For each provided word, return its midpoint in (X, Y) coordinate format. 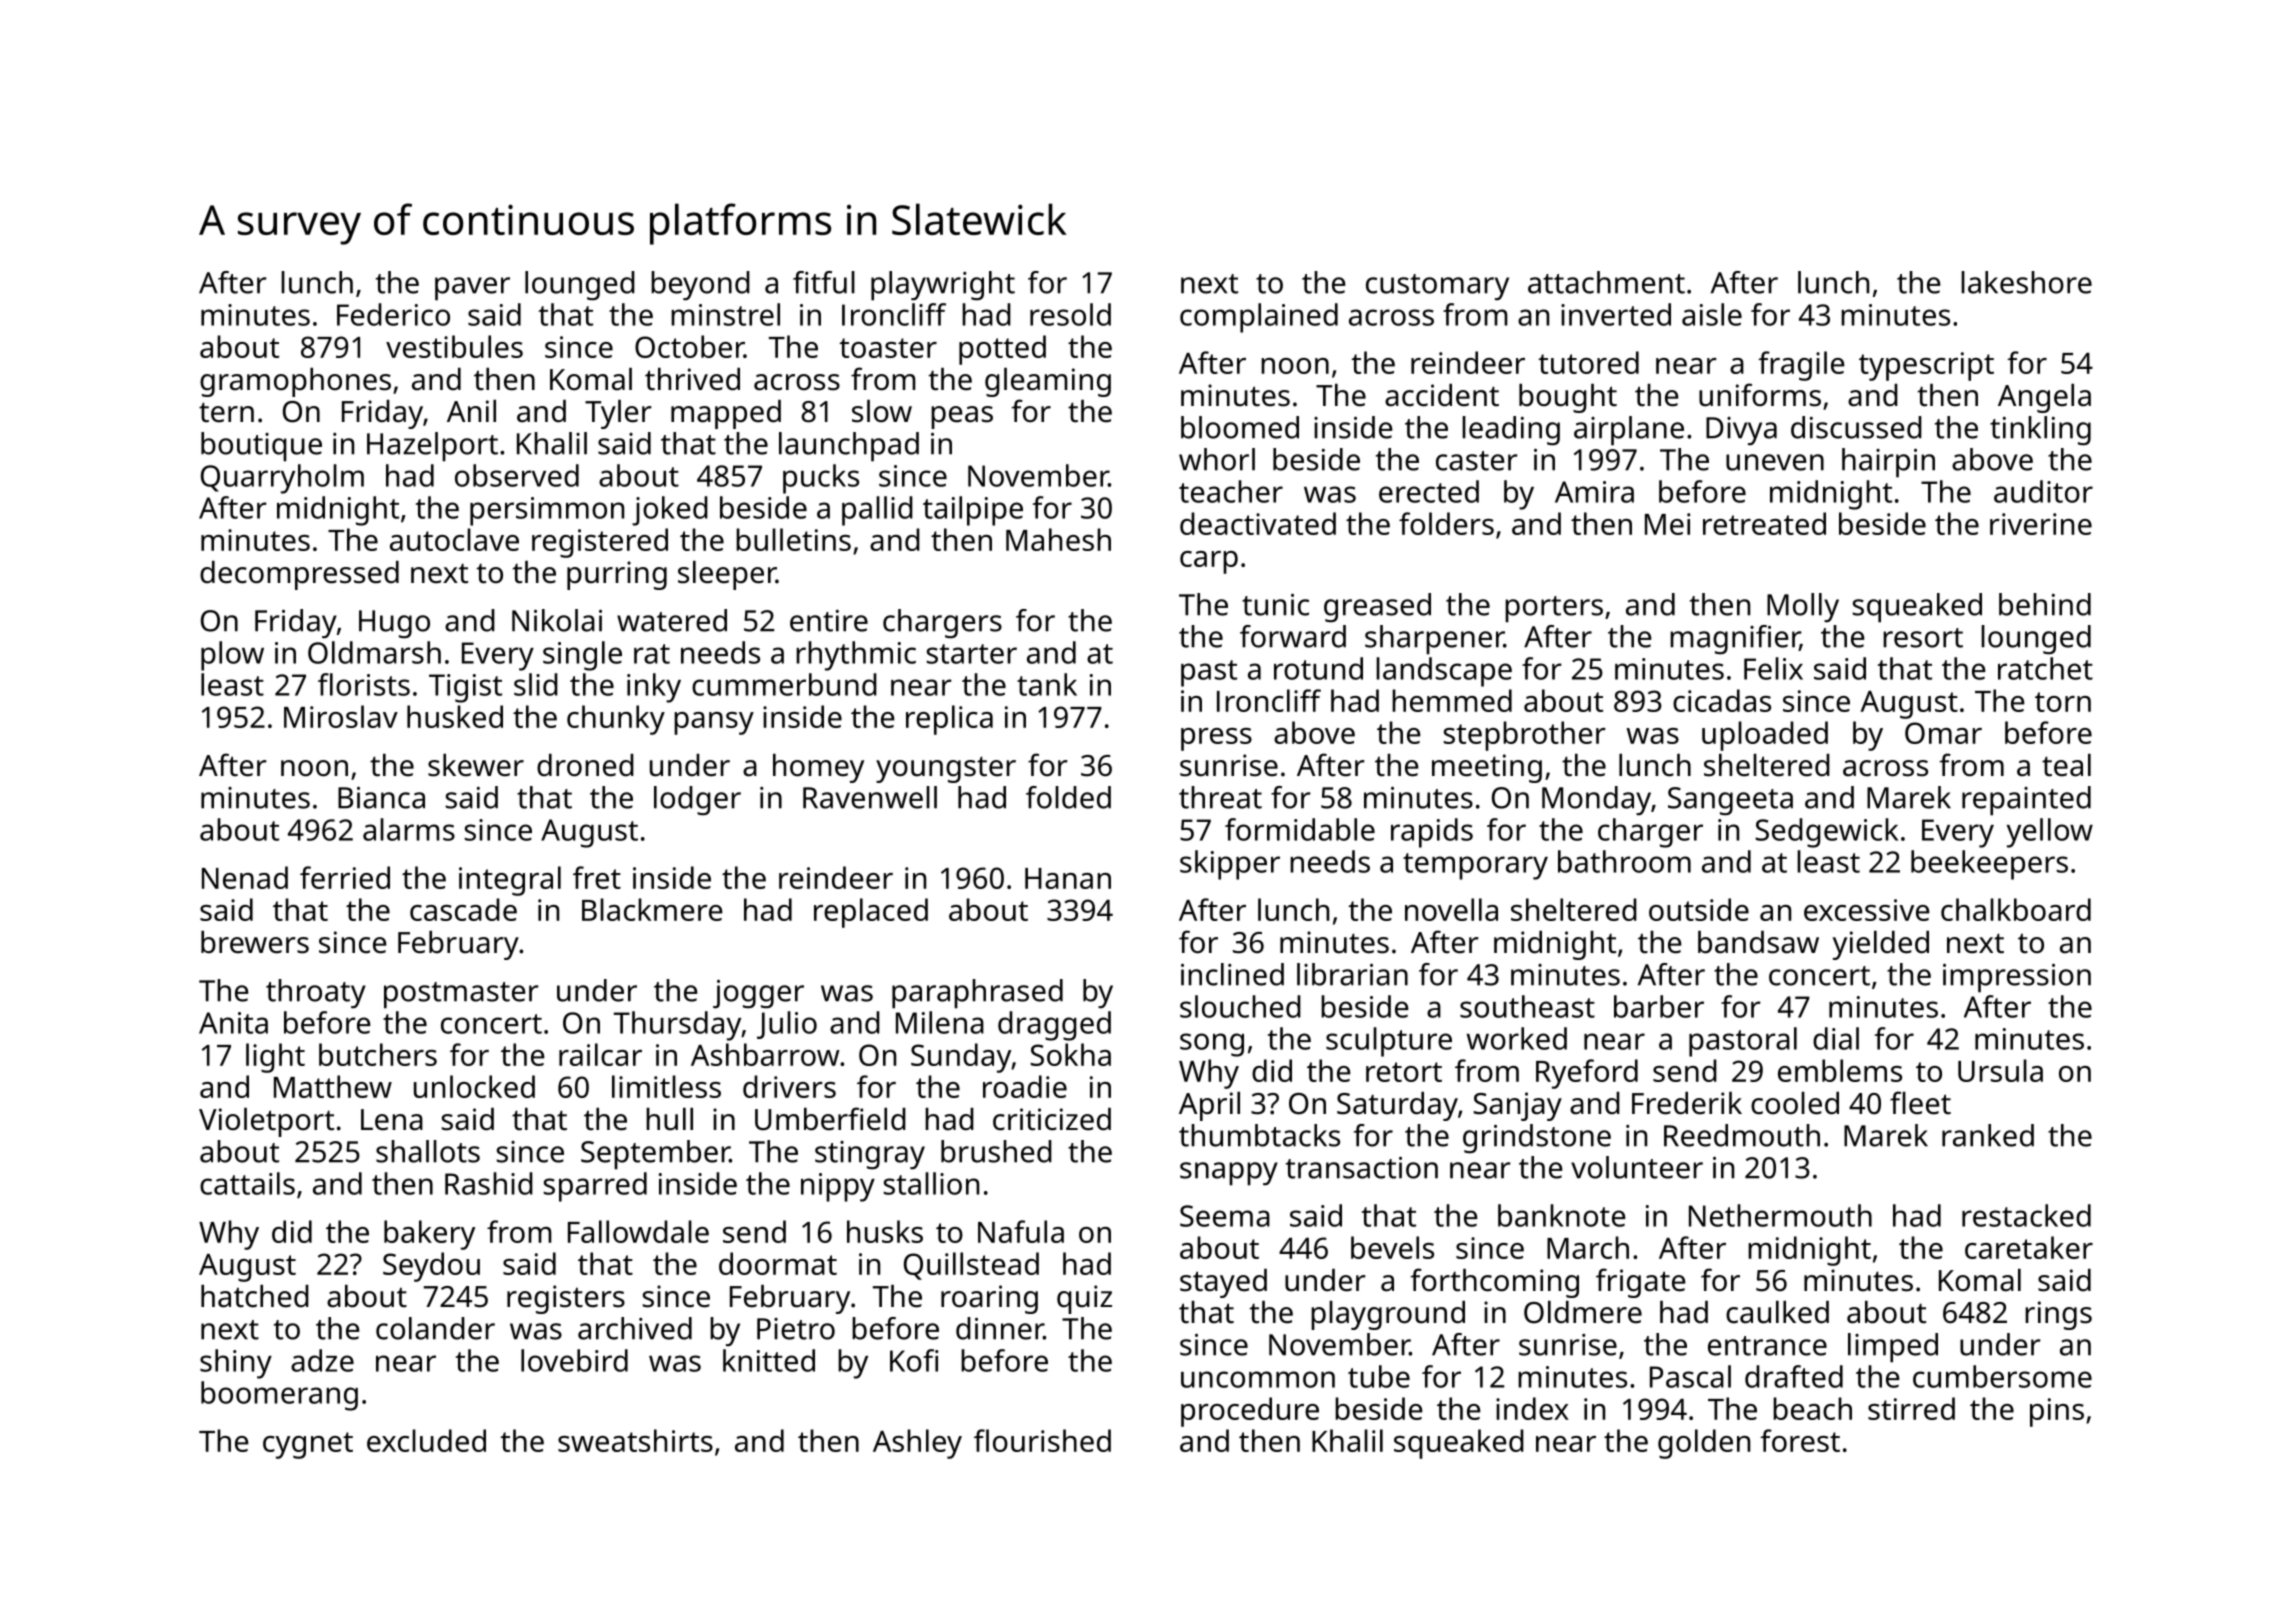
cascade (463, 909)
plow (232, 656)
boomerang (279, 1396)
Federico (393, 314)
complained (1259, 318)
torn (2063, 702)
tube (1379, 1376)
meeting (1487, 768)
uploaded (1765, 736)
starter (972, 654)
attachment (1606, 282)
